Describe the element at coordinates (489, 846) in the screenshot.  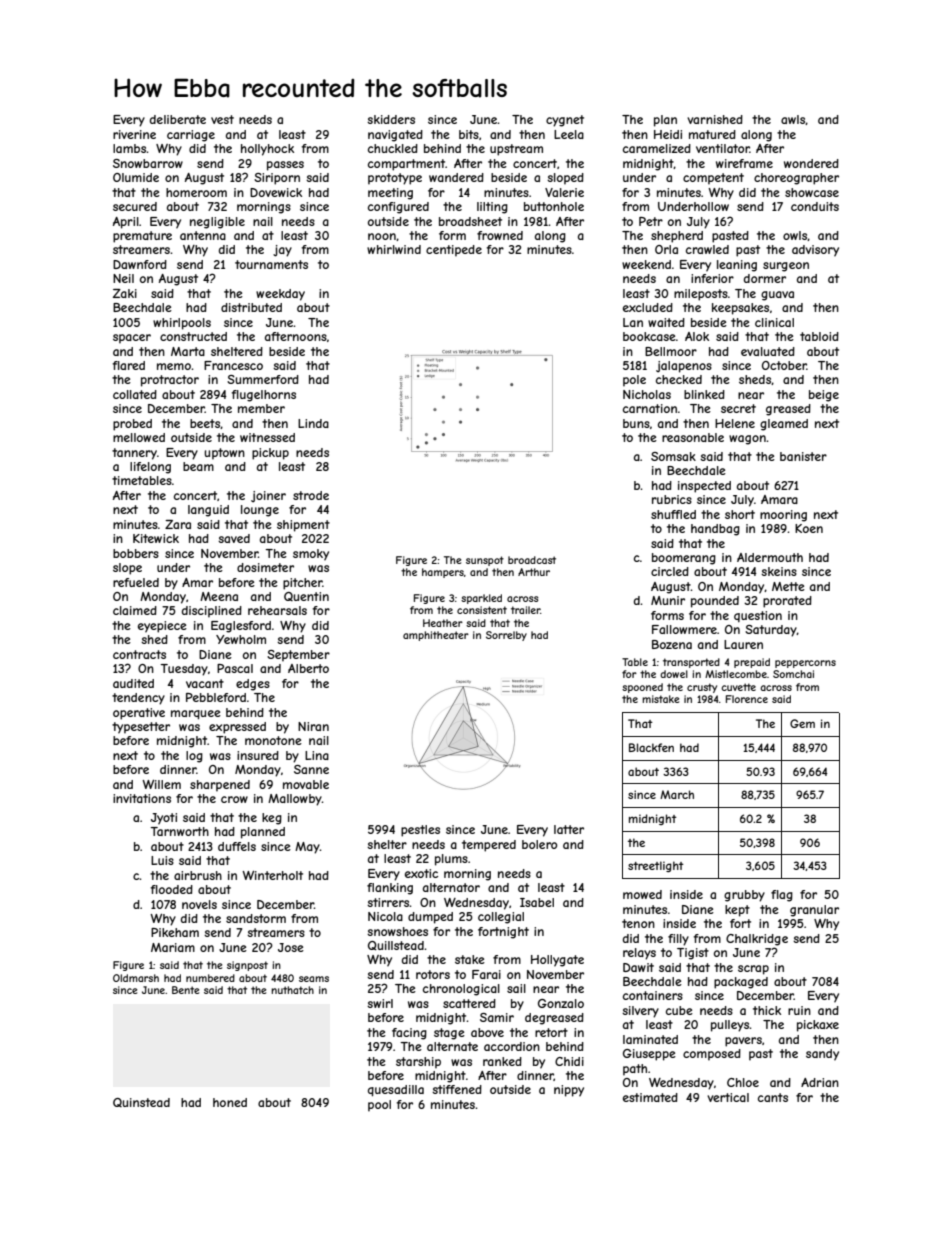
I see `tempered` at that location.
